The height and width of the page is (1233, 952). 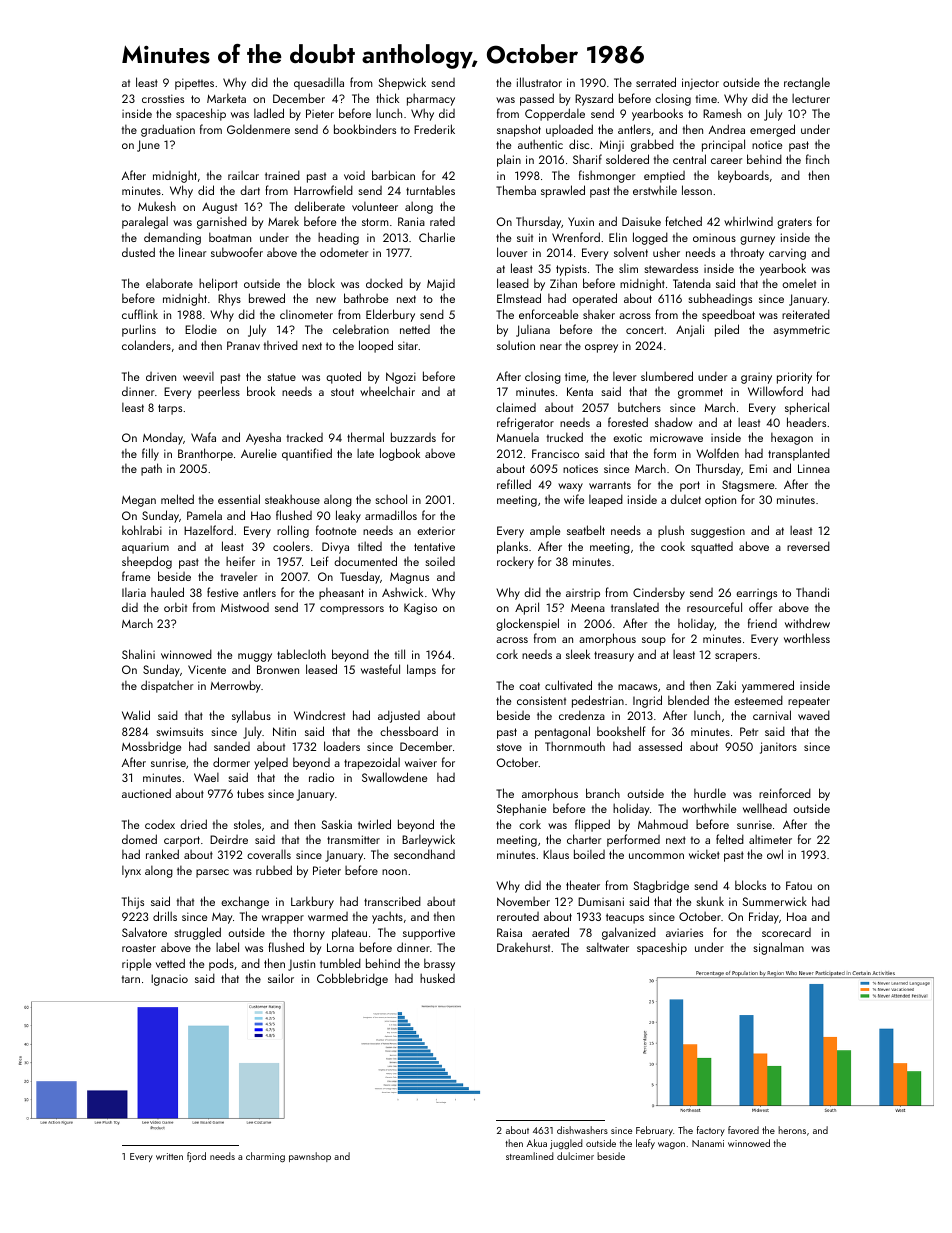 I want to click on Majid, so click(x=441, y=285).
